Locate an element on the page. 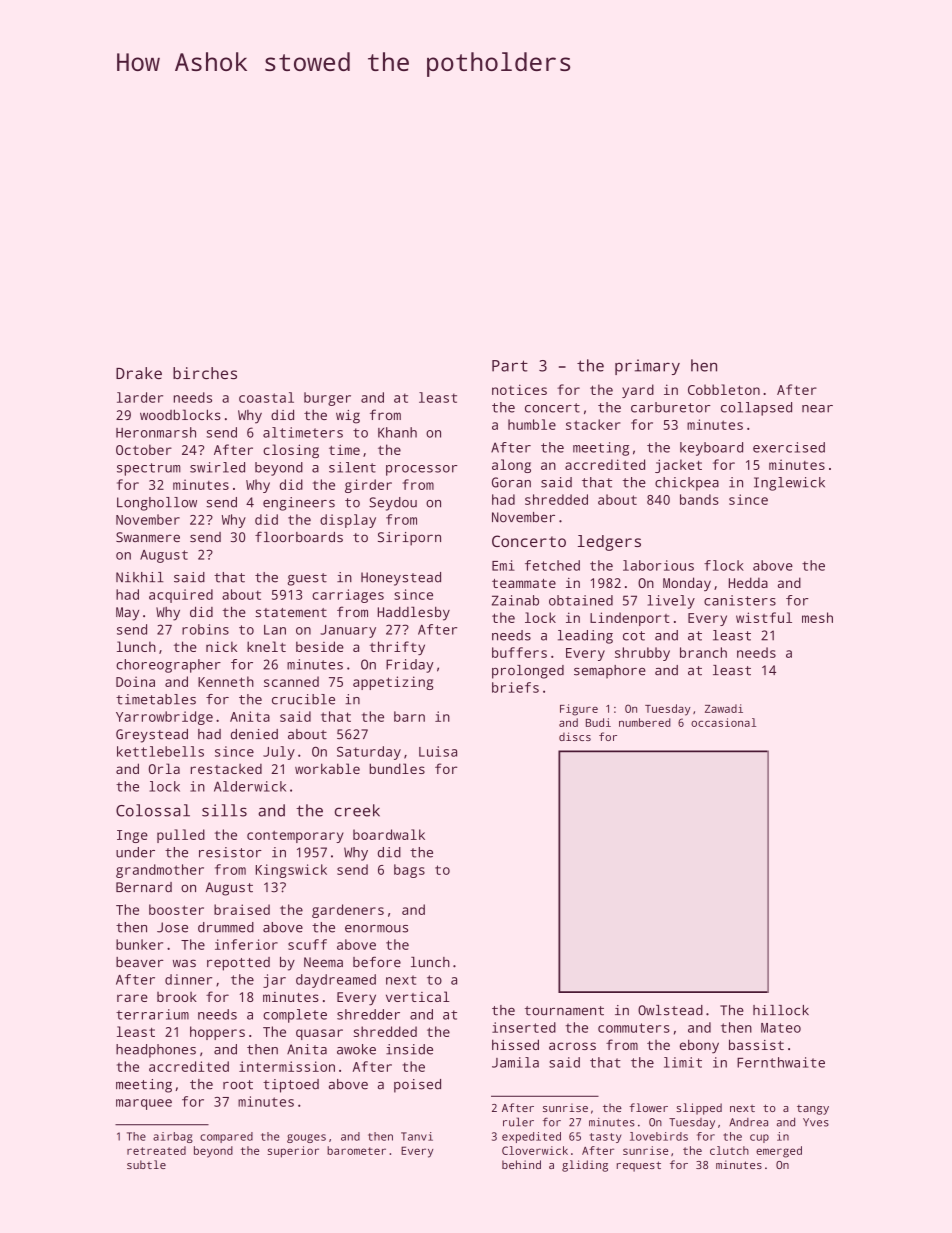 The height and width of the page is (1233, 952). Mateo is located at coordinates (781, 1028).
